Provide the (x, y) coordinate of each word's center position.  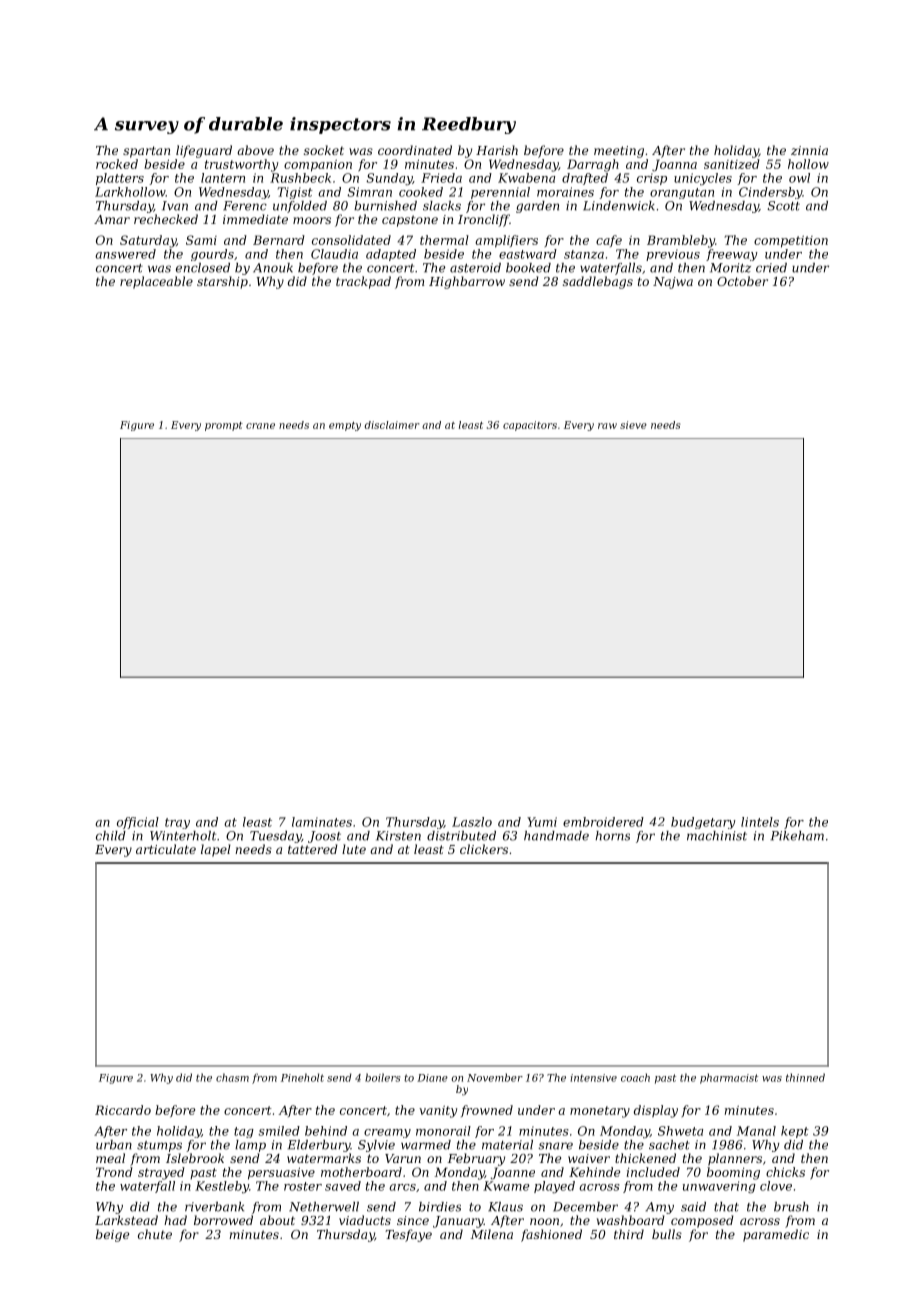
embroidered (603, 822)
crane (260, 426)
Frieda (441, 178)
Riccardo (123, 1110)
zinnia (809, 150)
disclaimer (391, 425)
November (495, 1077)
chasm (232, 1077)
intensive (593, 1078)
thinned (805, 1077)
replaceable (156, 282)
